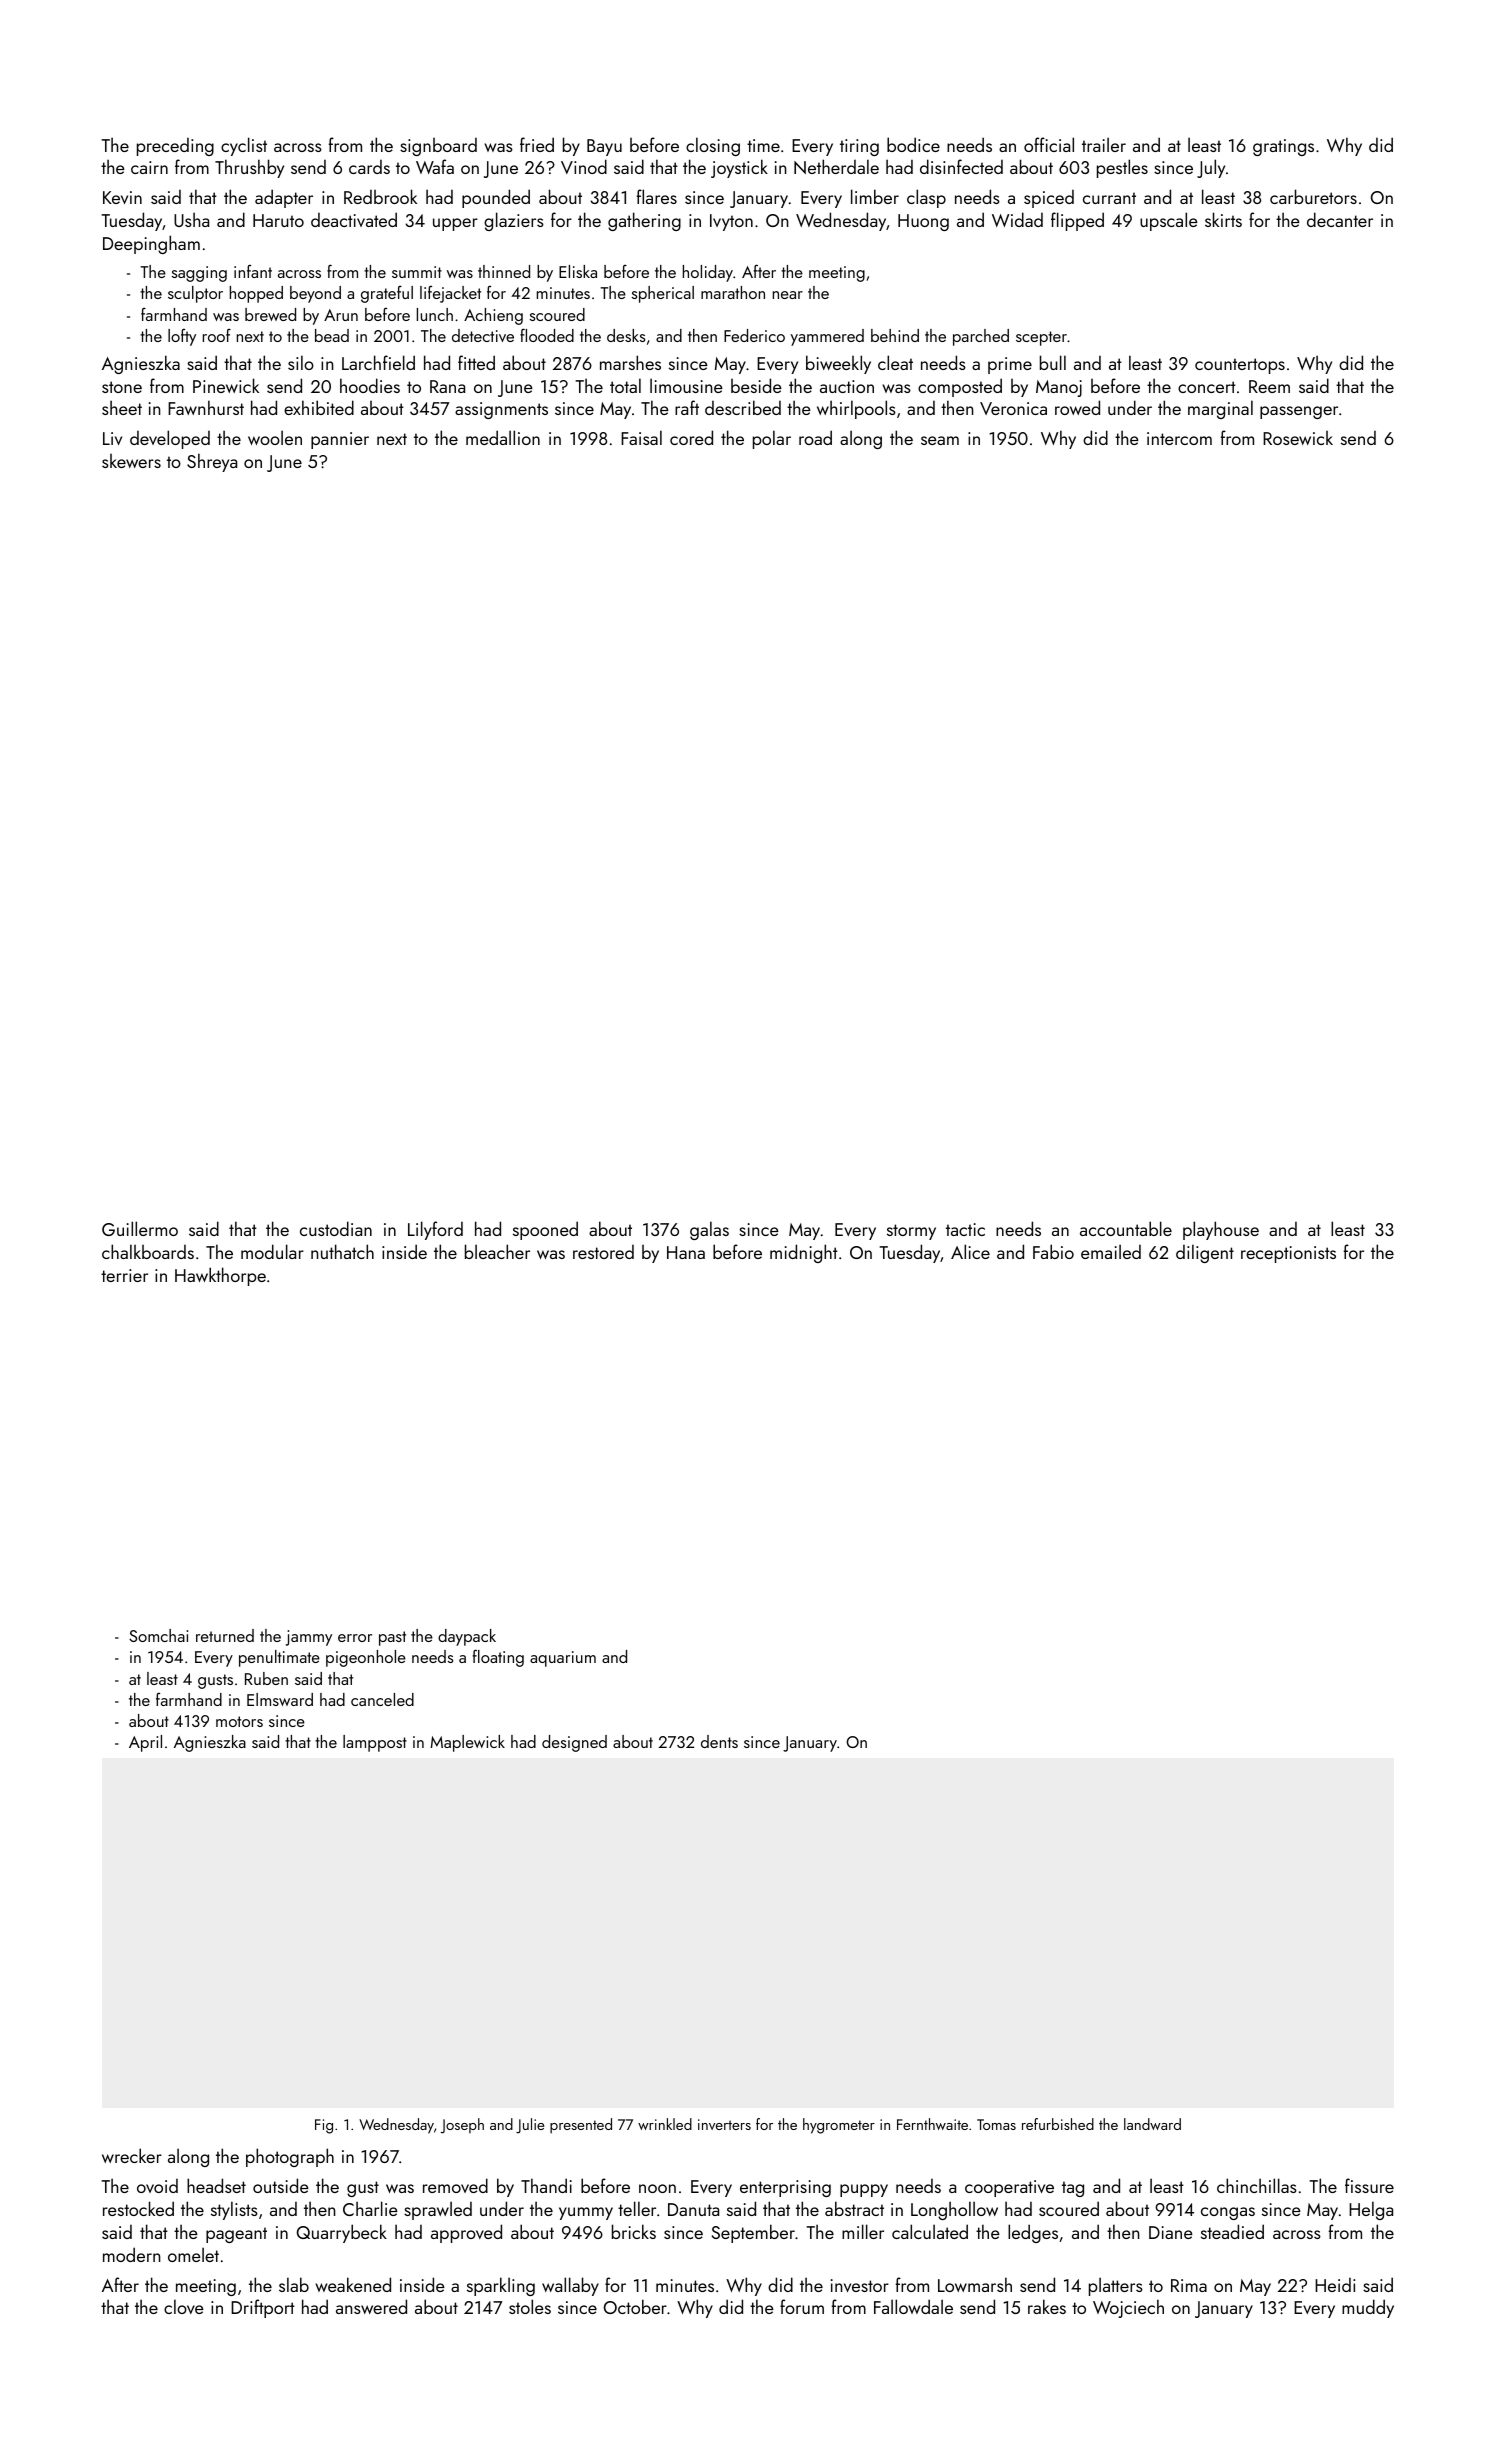 The height and width of the image is (2464, 1496). What do you see at coordinates (1205, 1253) in the image?
I see `diligent` at bounding box center [1205, 1253].
